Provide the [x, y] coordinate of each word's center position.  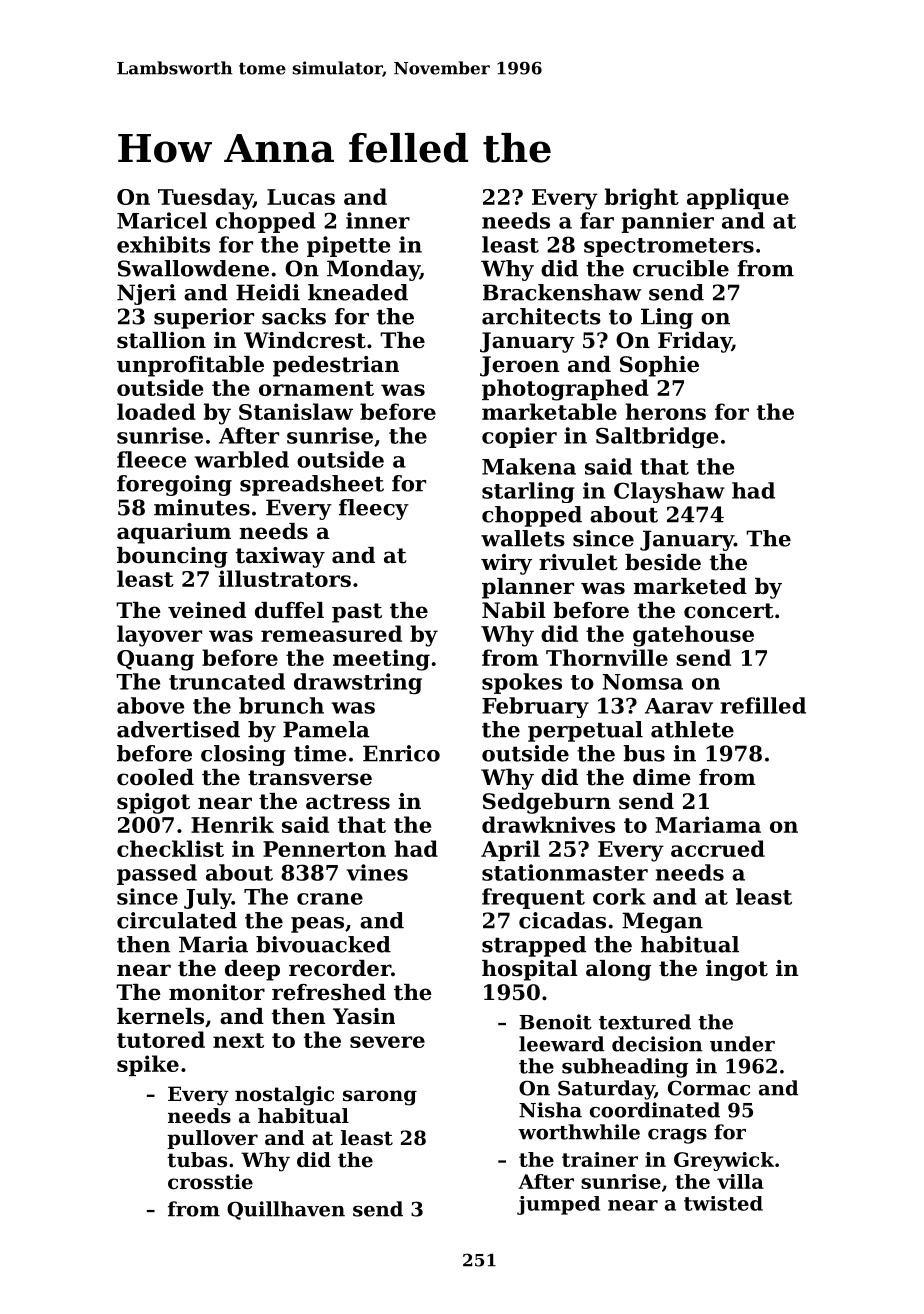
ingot [737, 970]
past [357, 613]
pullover [212, 1139]
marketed [690, 586]
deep [252, 970]
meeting [381, 660]
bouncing [172, 557]
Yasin [364, 1016]
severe [387, 1042]
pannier [668, 222]
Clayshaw [669, 492]
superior [204, 318]
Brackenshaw [562, 292]
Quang [155, 660]
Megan [662, 922]
